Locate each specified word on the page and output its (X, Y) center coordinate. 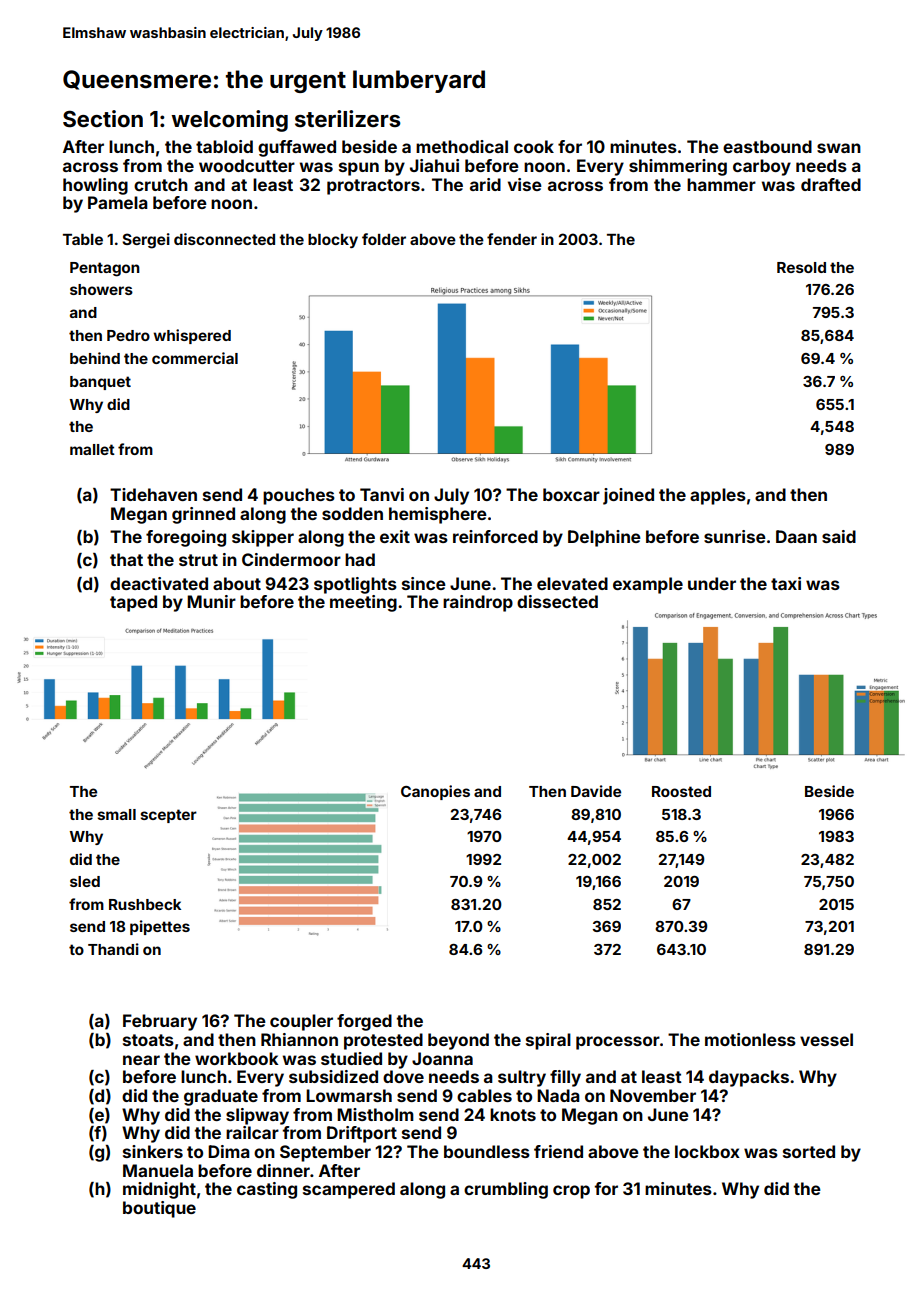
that (126, 559)
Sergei (146, 241)
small (117, 814)
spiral (548, 1041)
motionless (750, 1039)
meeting (363, 603)
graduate (221, 1097)
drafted (831, 184)
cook (534, 146)
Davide (596, 791)
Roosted (681, 791)
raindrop (478, 603)
